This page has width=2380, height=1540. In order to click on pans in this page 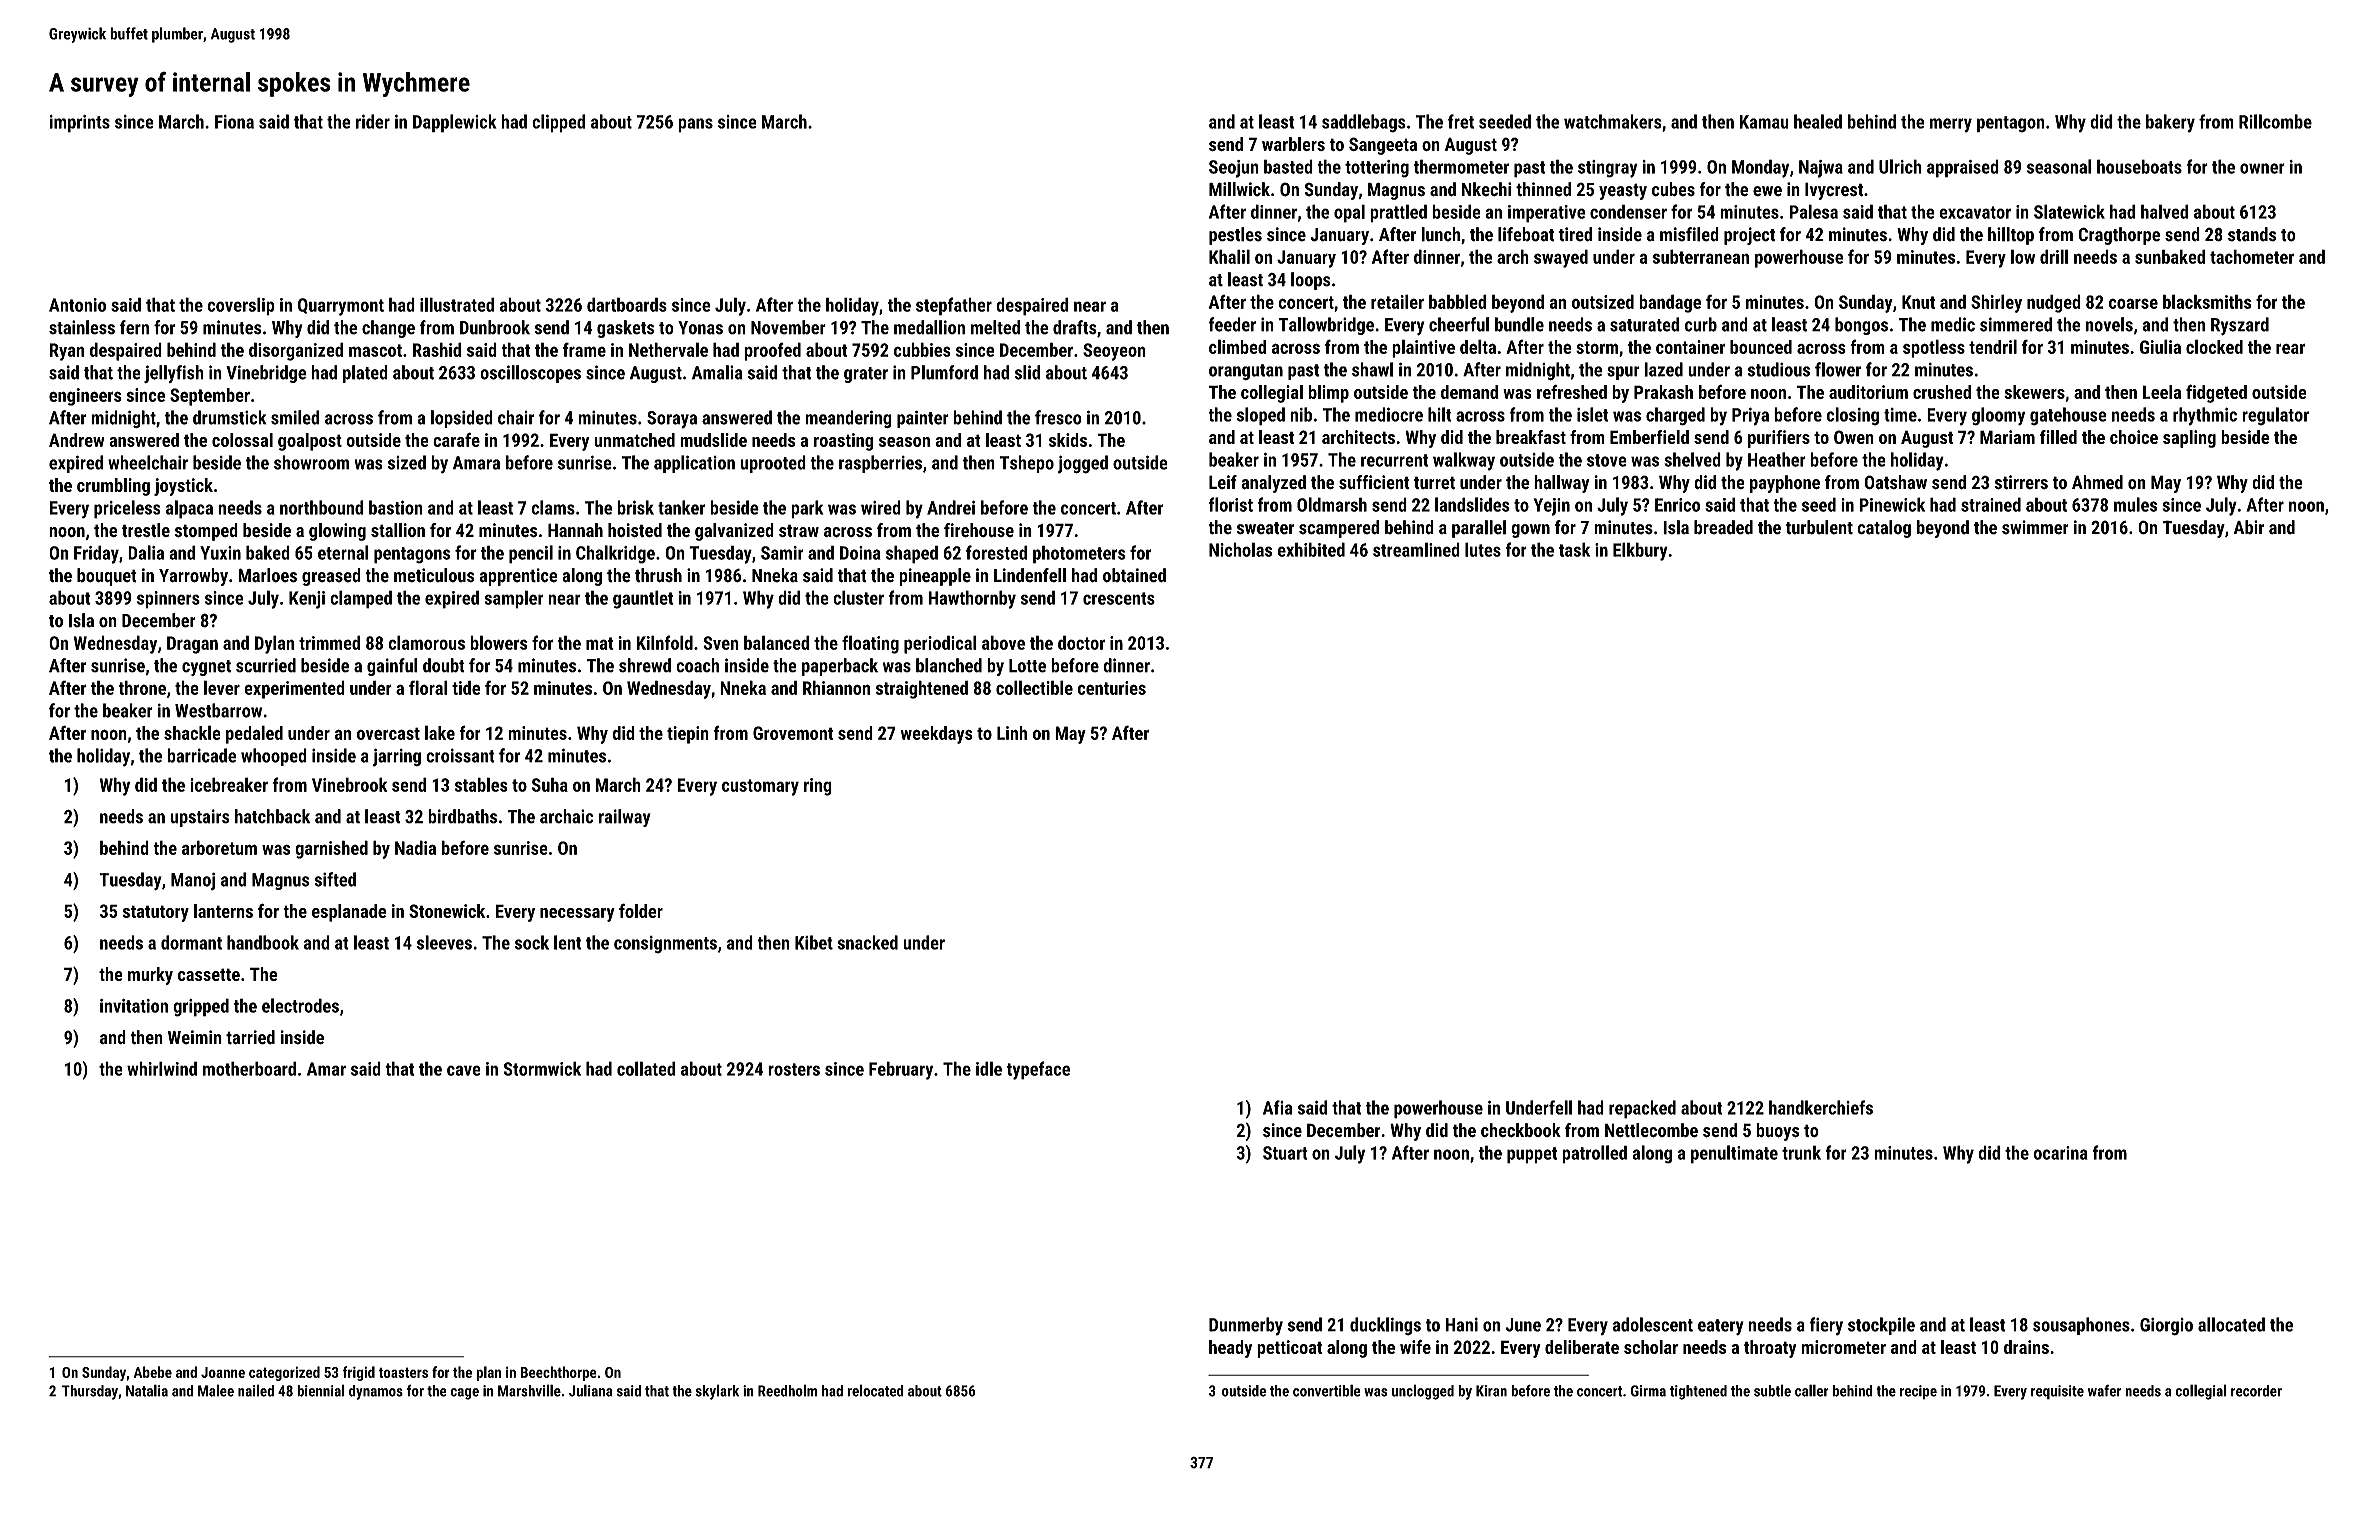, I will do `click(695, 125)`.
